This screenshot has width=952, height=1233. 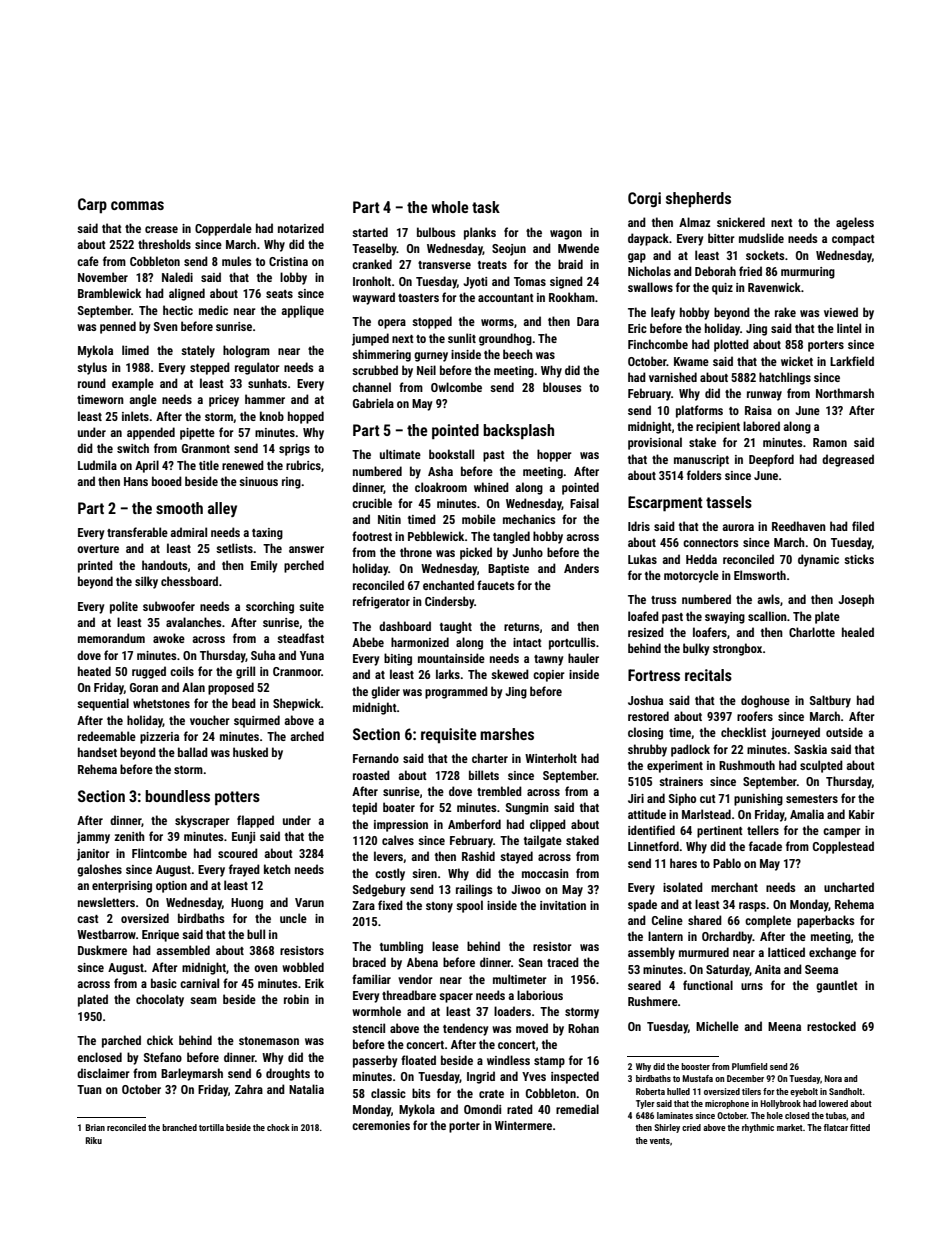 What do you see at coordinates (163, 1057) in the screenshot?
I see `Stefano` at bounding box center [163, 1057].
